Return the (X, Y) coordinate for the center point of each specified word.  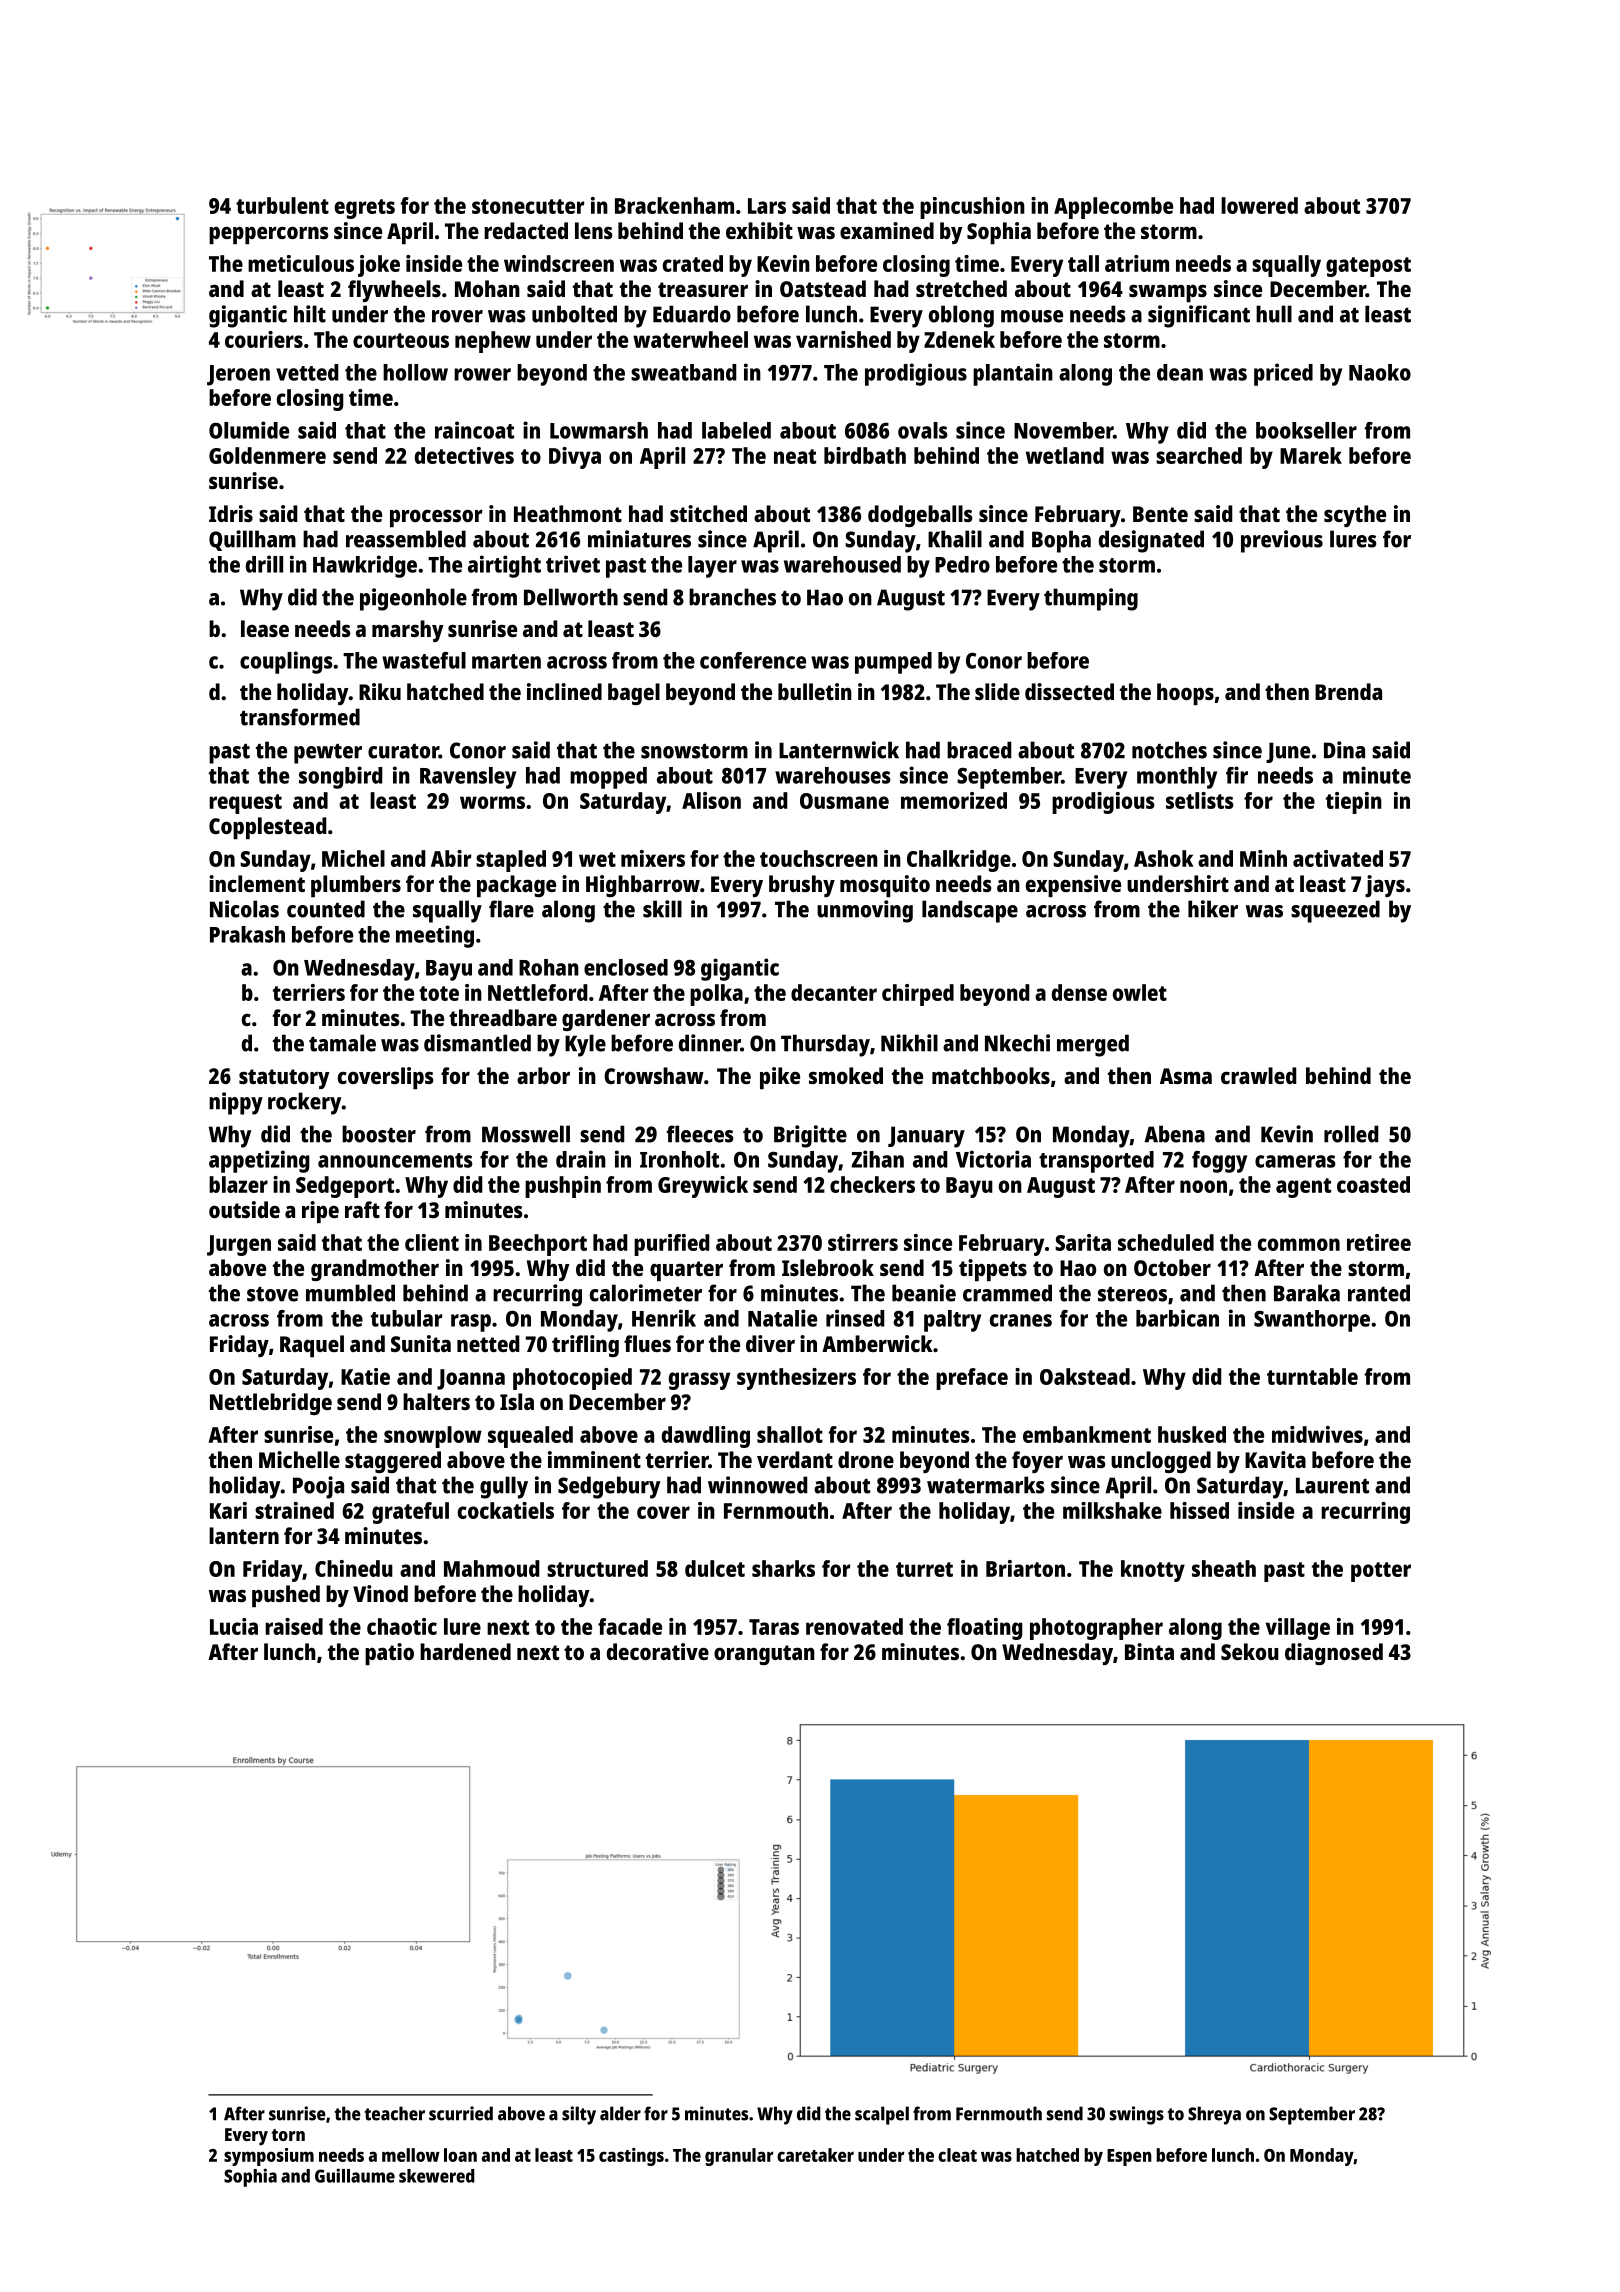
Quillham (252, 540)
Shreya (1214, 2115)
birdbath (865, 455)
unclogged (1161, 1462)
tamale (342, 1043)
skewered (437, 2176)
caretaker (815, 2155)
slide (997, 691)
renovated (854, 1626)
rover (457, 316)
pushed (286, 1596)
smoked (846, 1075)
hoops (1185, 694)
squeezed (1335, 911)
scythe (1355, 516)
